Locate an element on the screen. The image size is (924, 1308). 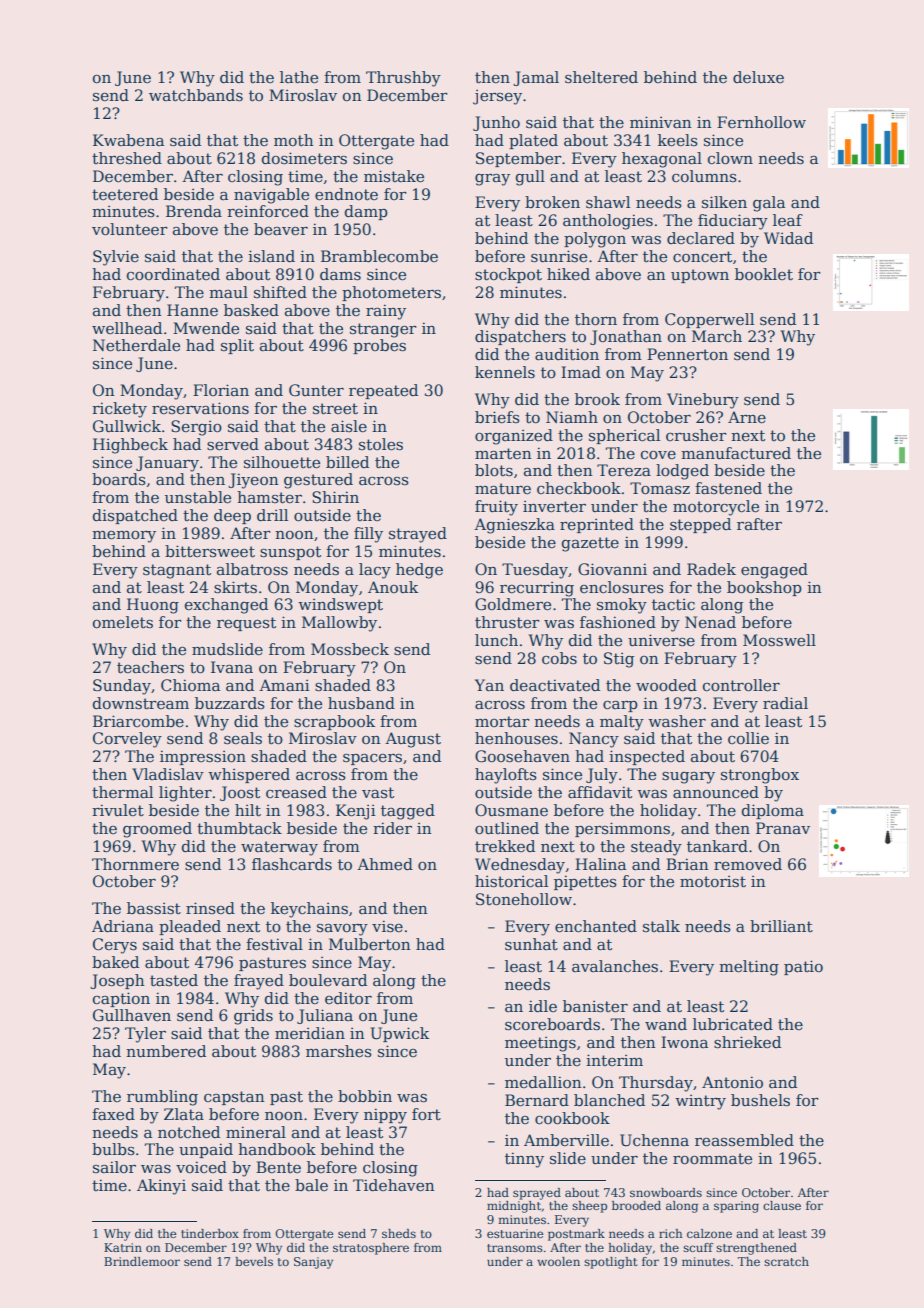
repeated is located at coordinates (383, 391).
